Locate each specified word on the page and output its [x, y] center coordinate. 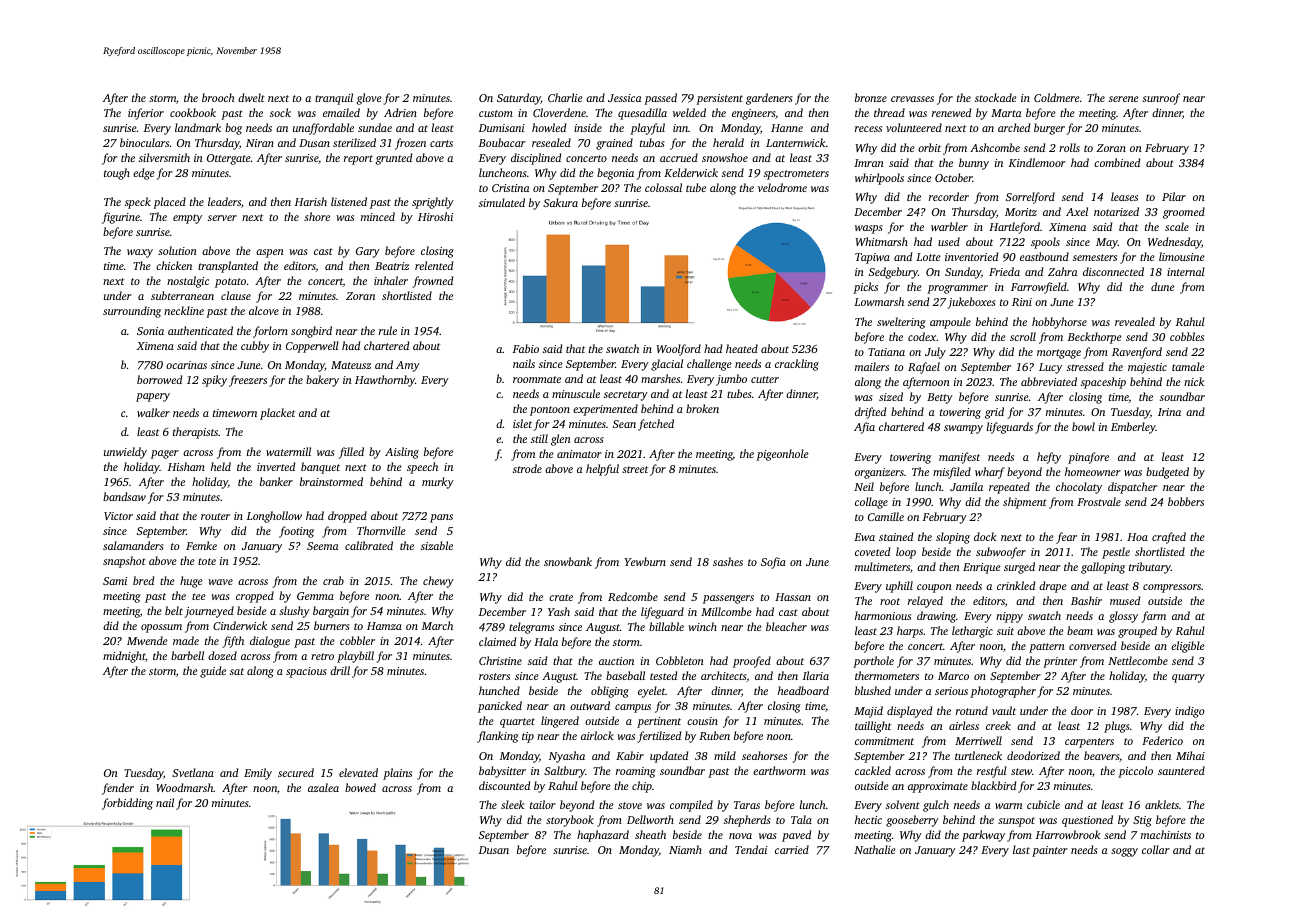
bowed [360, 787]
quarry [1188, 678]
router [215, 516]
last [1021, 849]
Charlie [565, 97]
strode [527, 468]
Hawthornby [385, 381]
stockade [996, 97]
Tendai [751, 849]
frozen [410, 144]
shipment [1025, 503]
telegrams [531, 628]
